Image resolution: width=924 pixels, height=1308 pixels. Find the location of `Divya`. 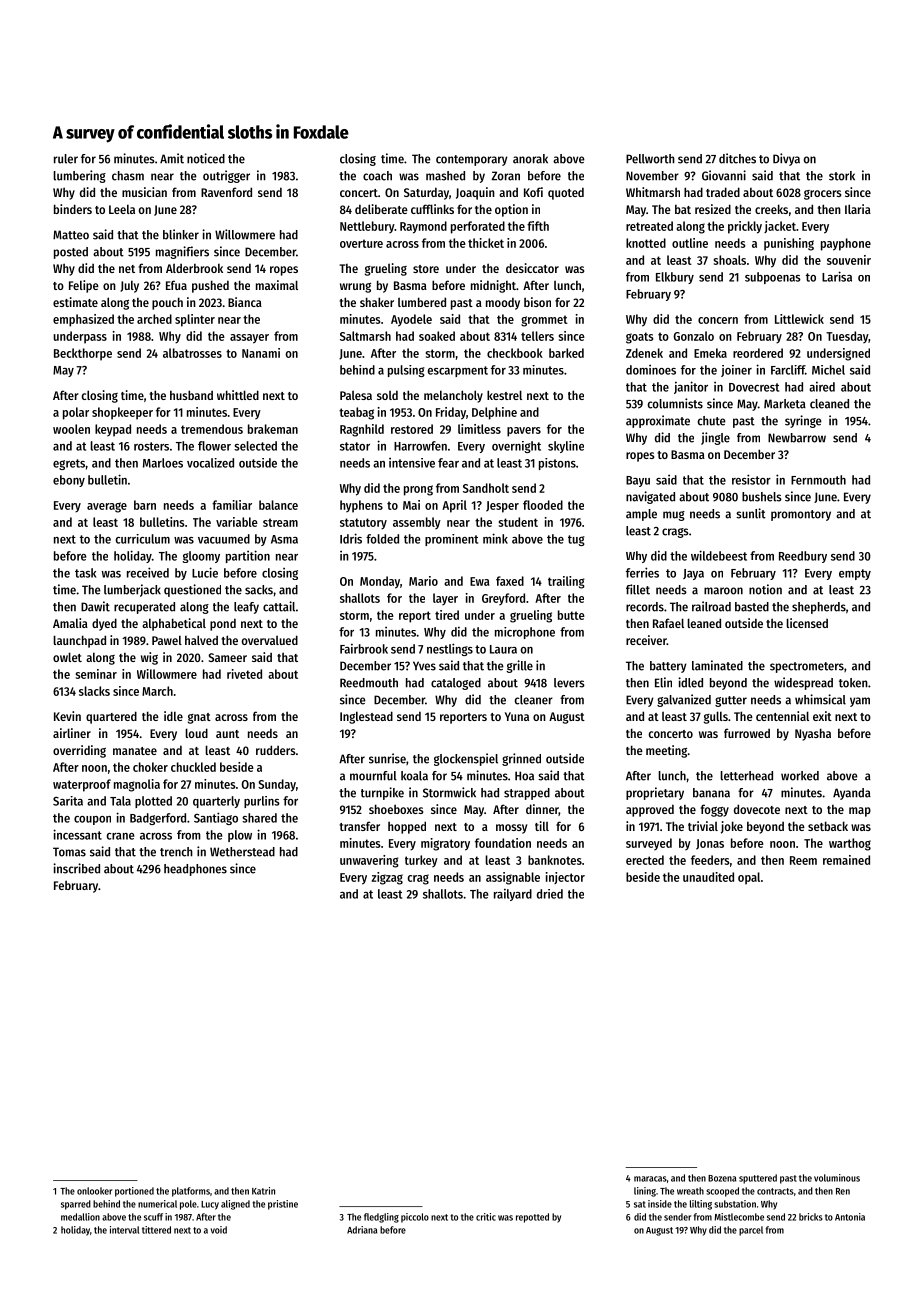

Divya is located at coordinates (786, 159).
